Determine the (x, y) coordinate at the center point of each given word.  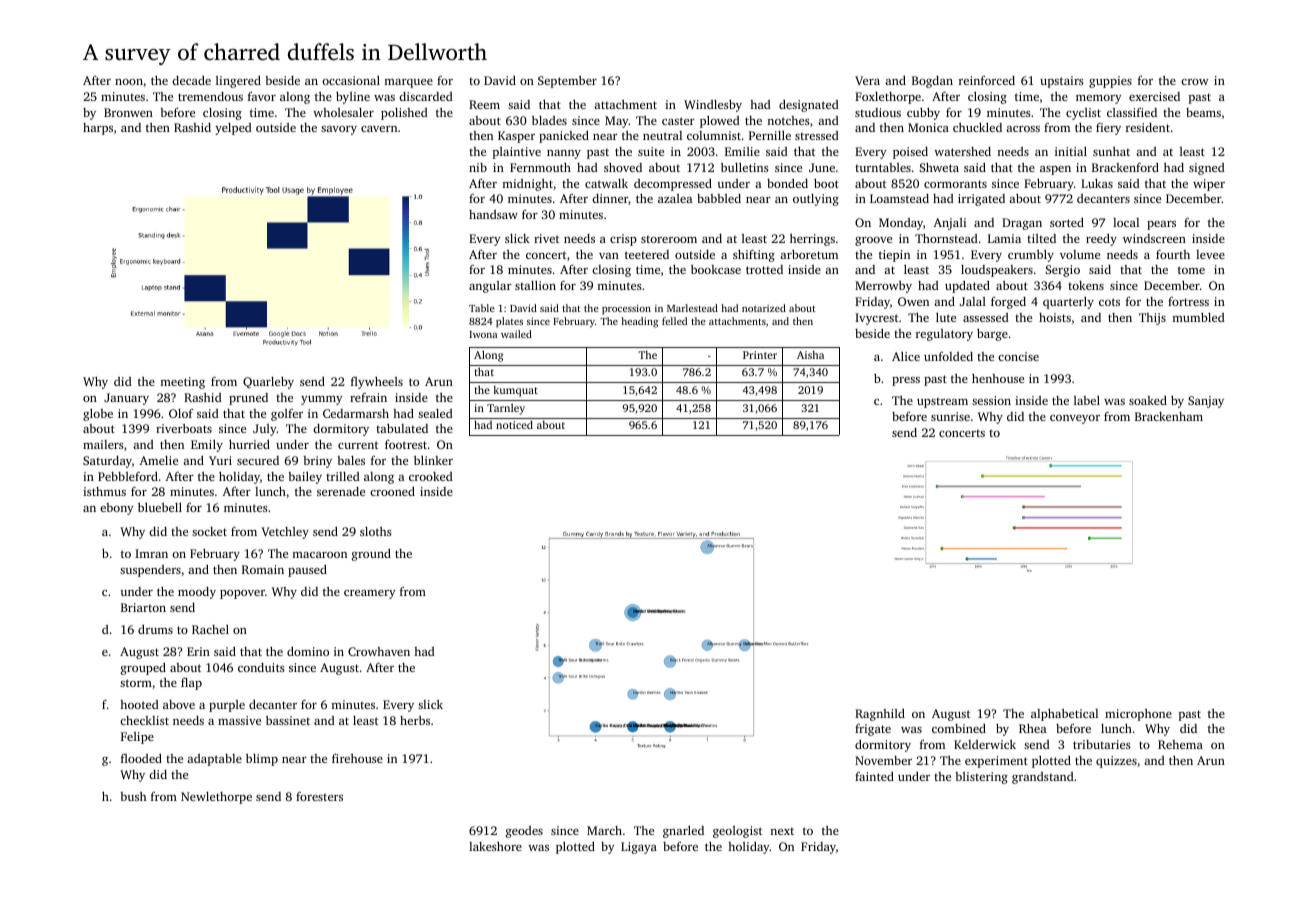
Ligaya (639, 848)
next (782, 831)
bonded (787, 183)
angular (490, 287)
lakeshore (495, 846)
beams (1203, 112)
